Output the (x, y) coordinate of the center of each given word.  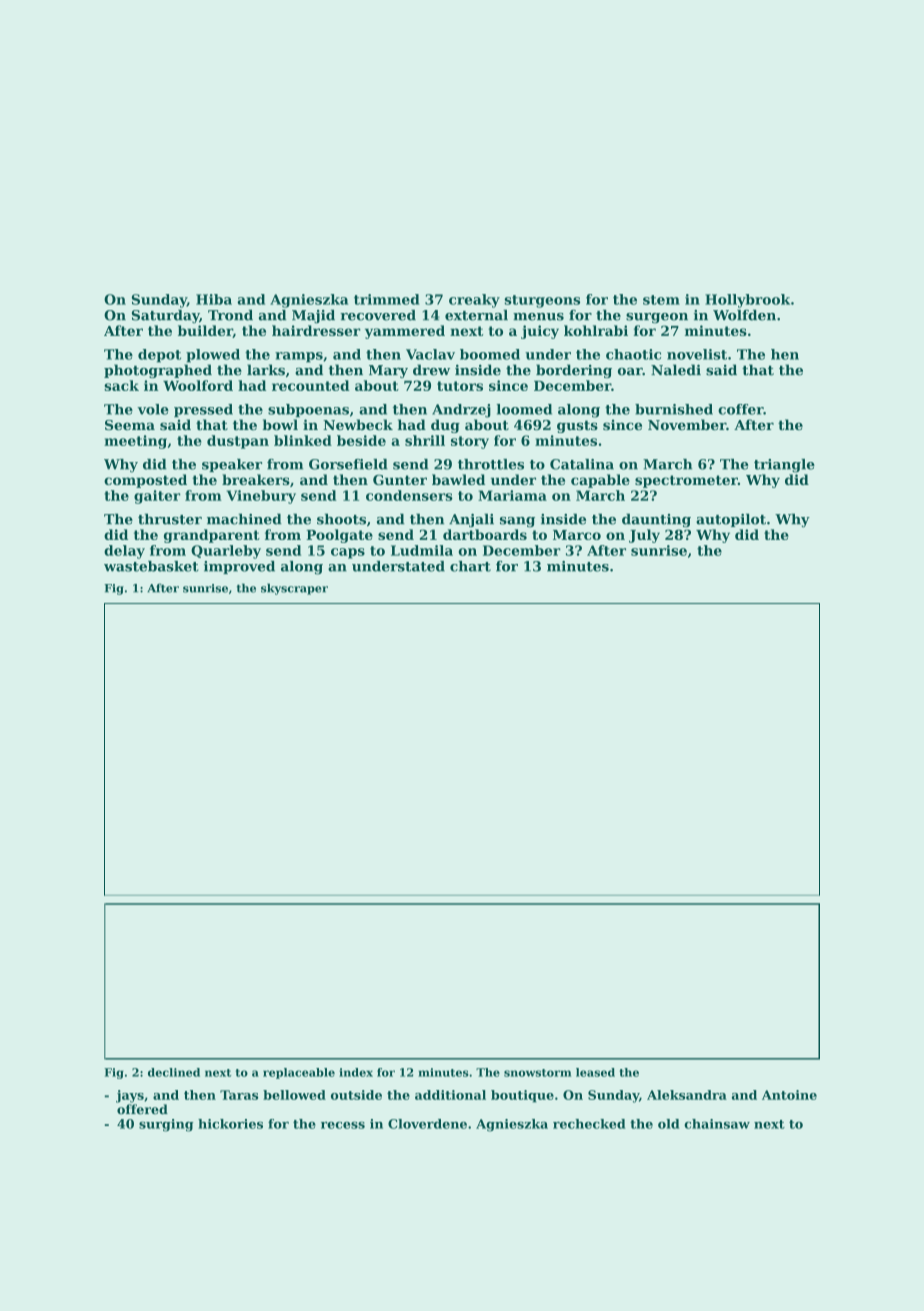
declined (174, 1072)
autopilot (731, 520)
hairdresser (316, 330)
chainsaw (717, 1124)
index (356, 1072)
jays (130, 1096)
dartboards (485, 534)
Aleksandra (687, 1095)
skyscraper (294, 589)
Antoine (789, 1095)
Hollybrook (747, 301)
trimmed (387, 299)
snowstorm (537, 1073)
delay (124, 552)
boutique (522, 1096)
